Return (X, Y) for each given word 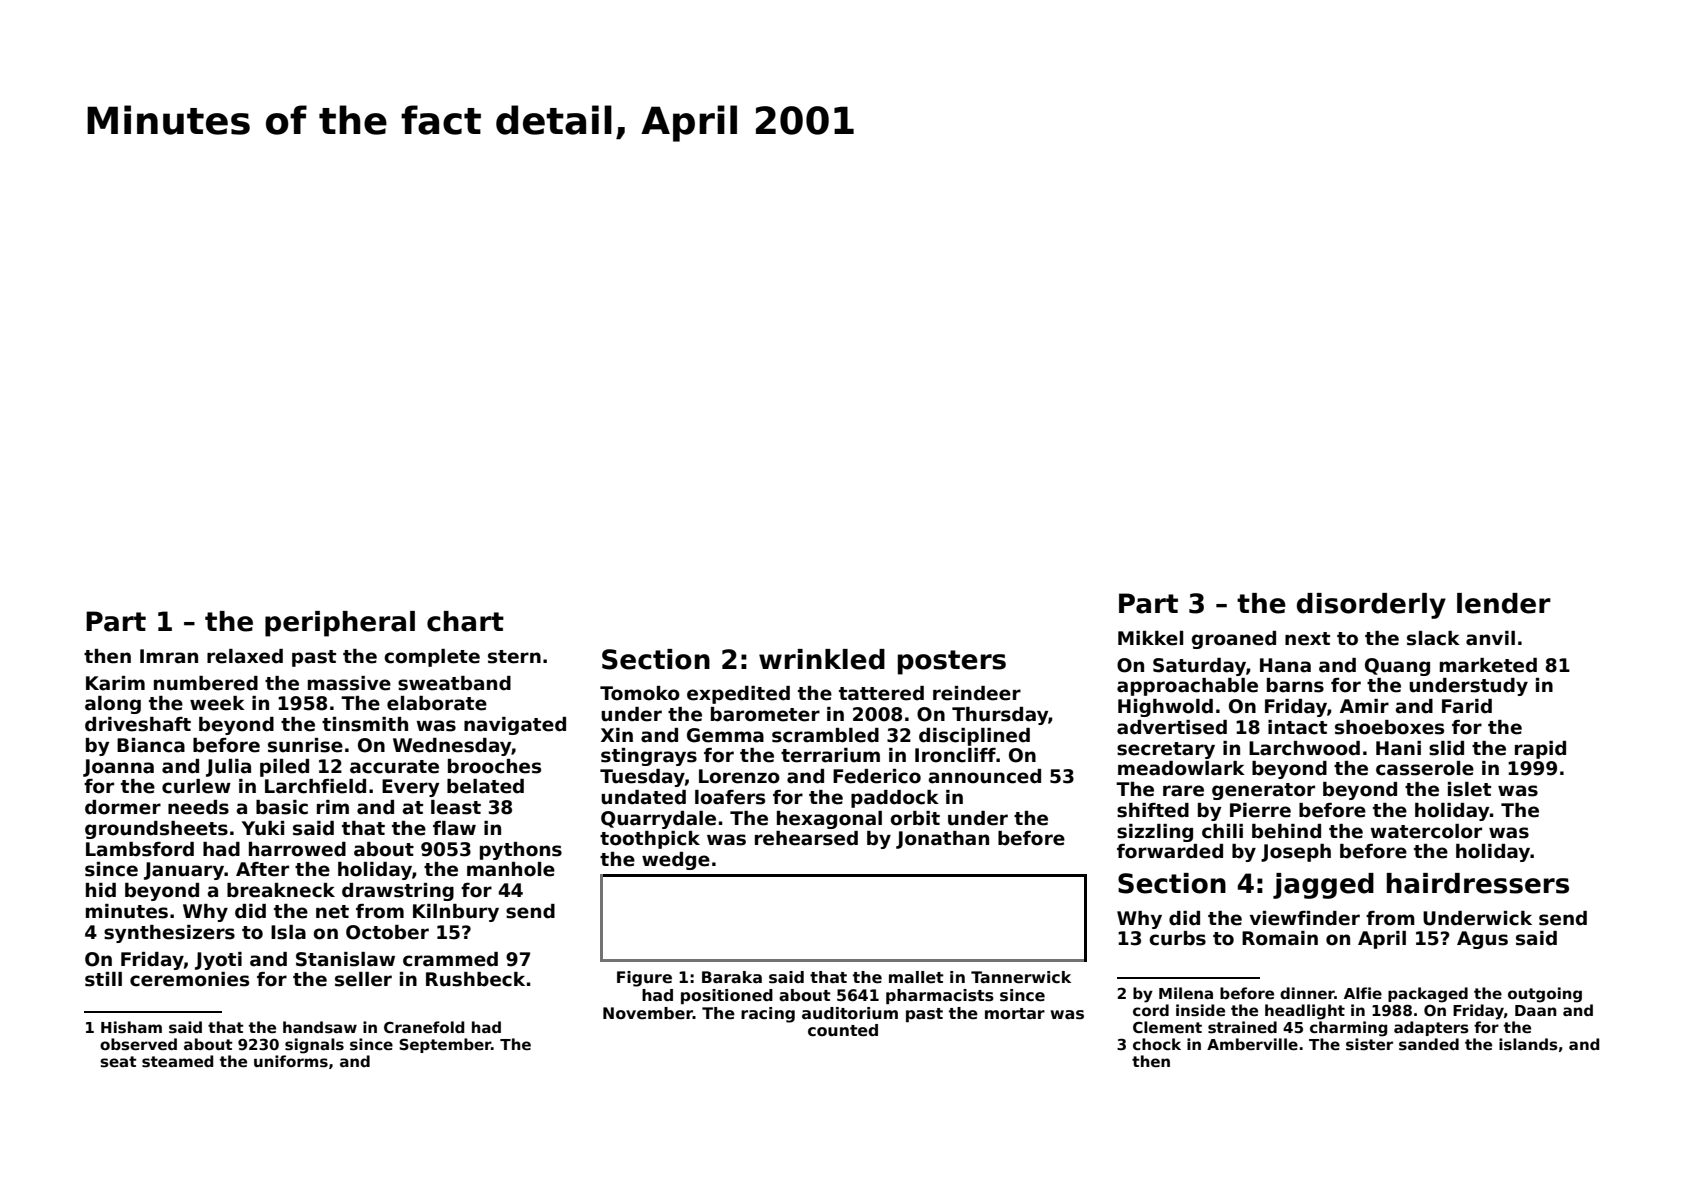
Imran (169, 656)
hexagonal (829, 820)
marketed (1488, 665)
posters (952, 662)
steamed (177, 1061)
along (113, 705)
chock (1157, 1044)
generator (1263, 791)
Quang (1397, 667)
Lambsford (140, 849)
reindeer (977, 693)
